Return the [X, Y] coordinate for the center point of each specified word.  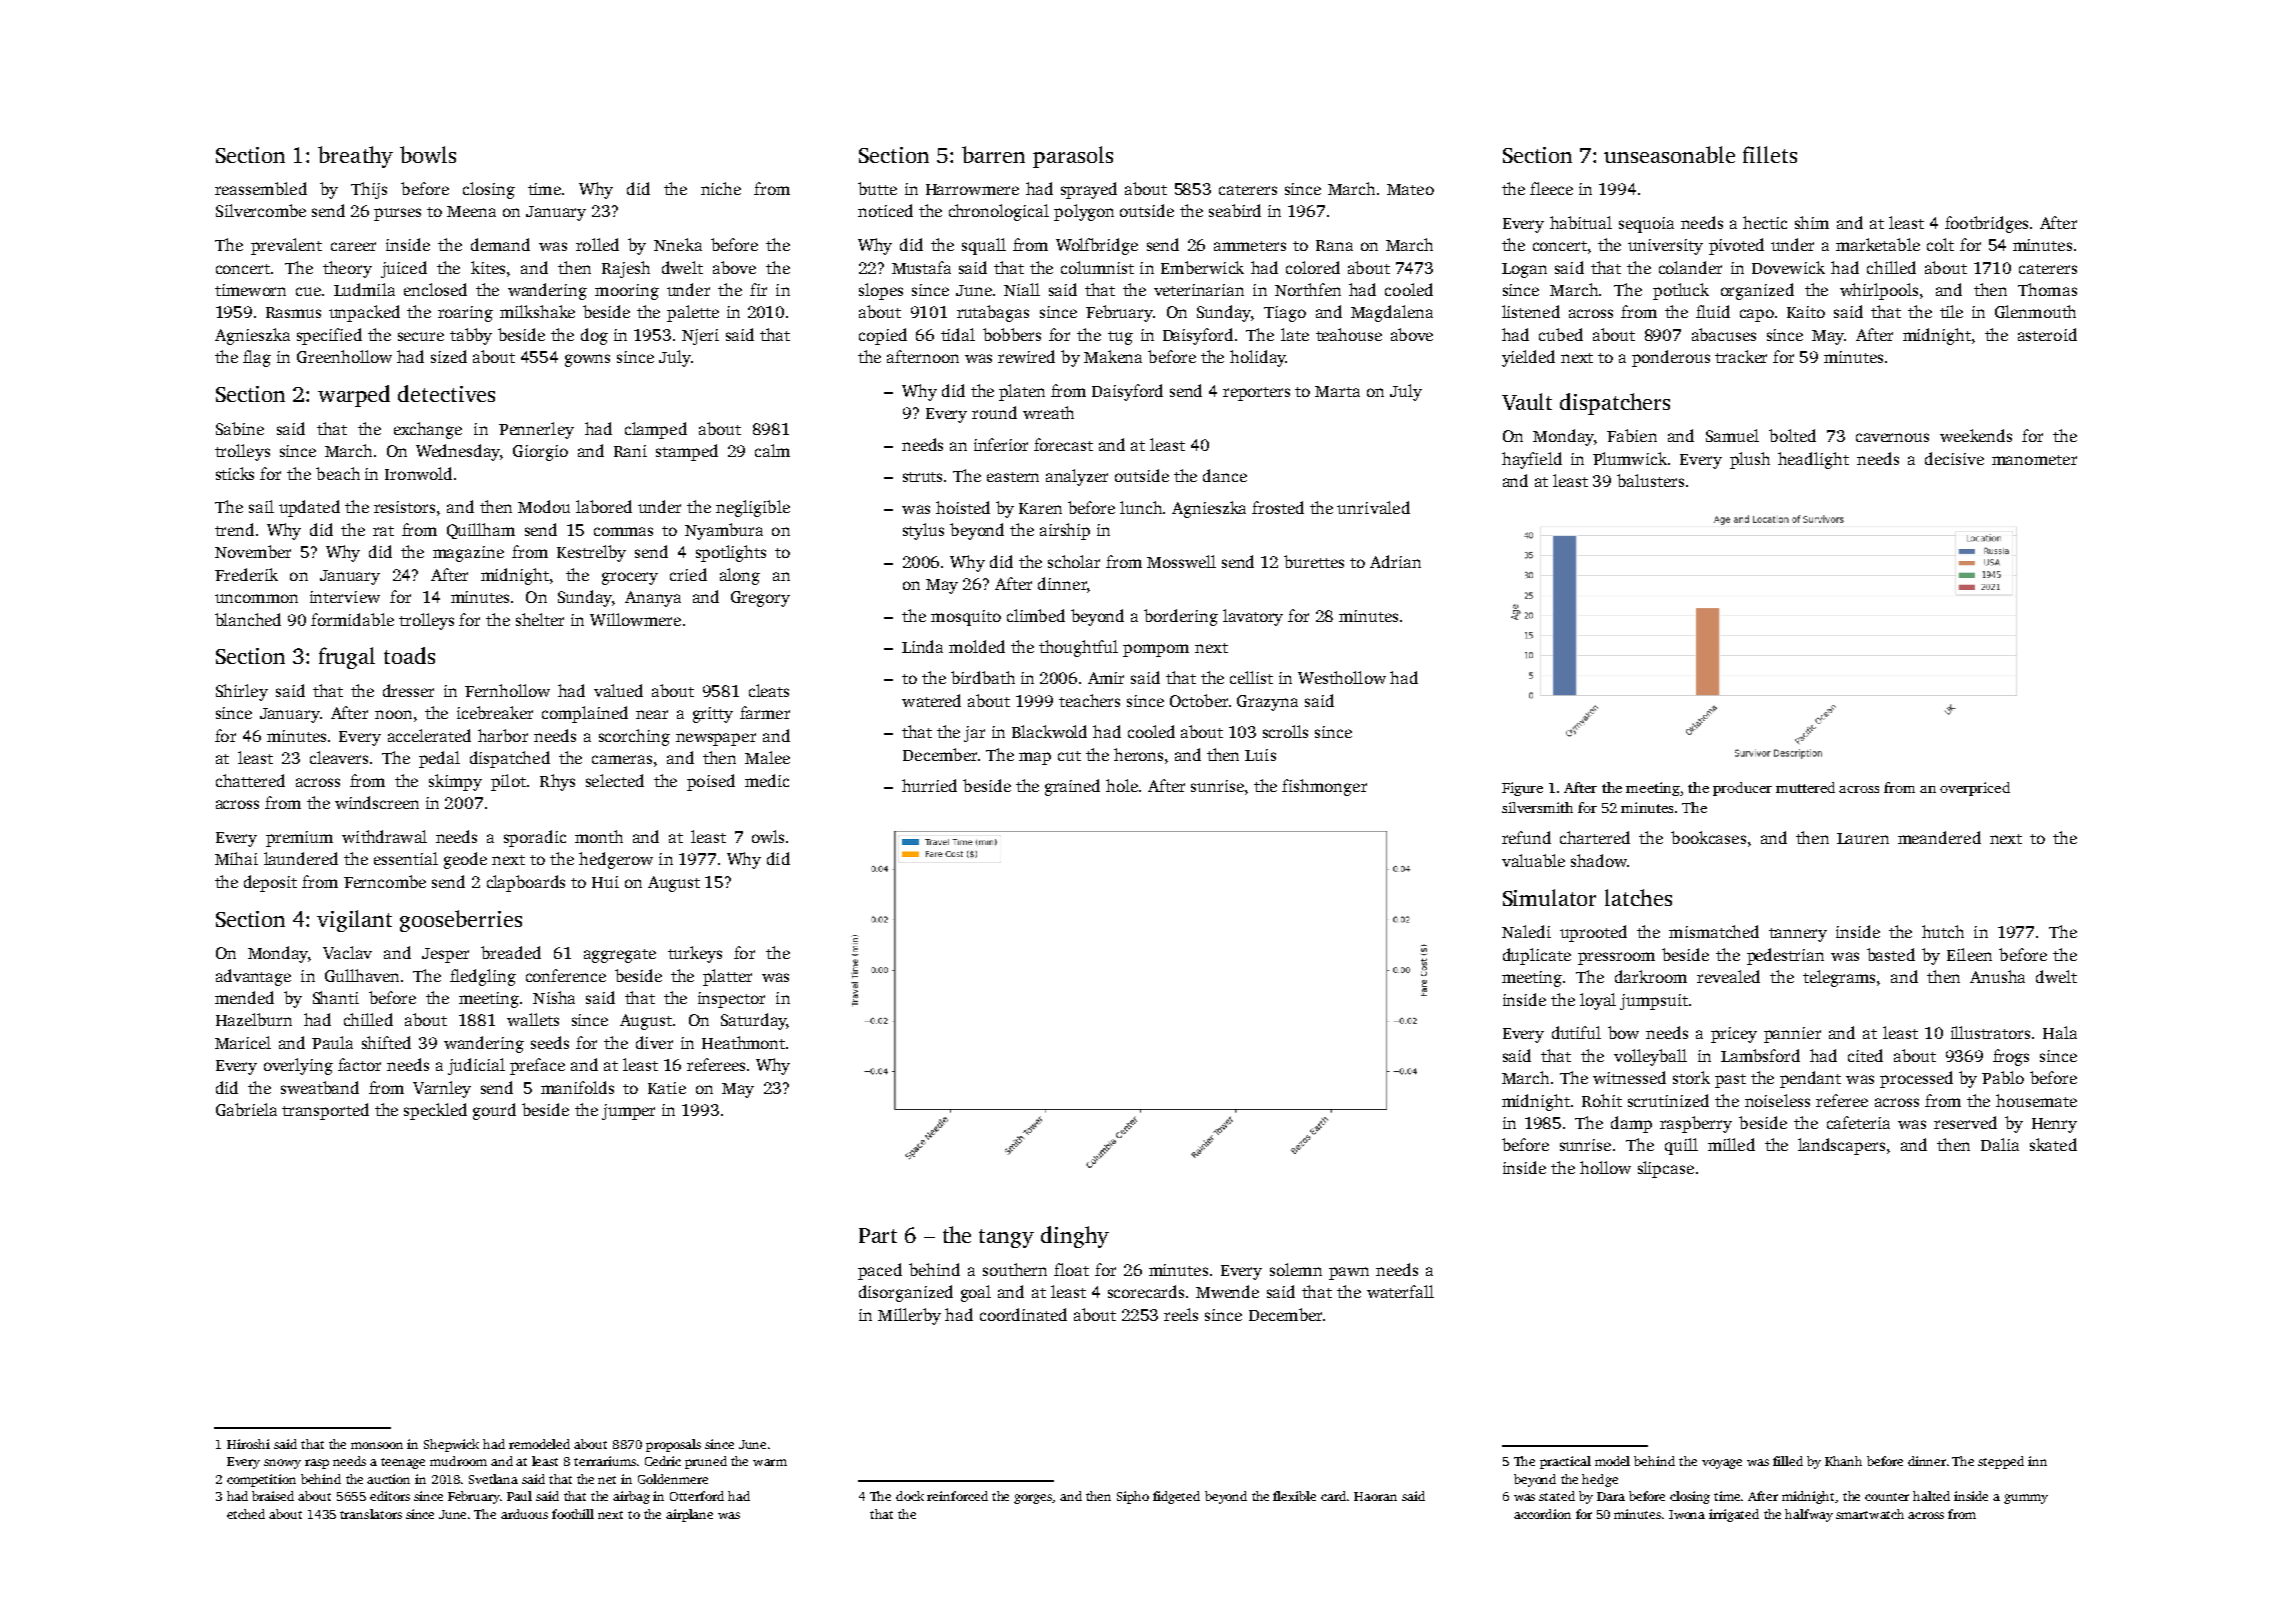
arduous [524, 1514]
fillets [1770, 154]
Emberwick [1202, 267]
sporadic [535, 838]
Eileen [1969, 954]
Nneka [678, 244]
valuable [1533, 860]
